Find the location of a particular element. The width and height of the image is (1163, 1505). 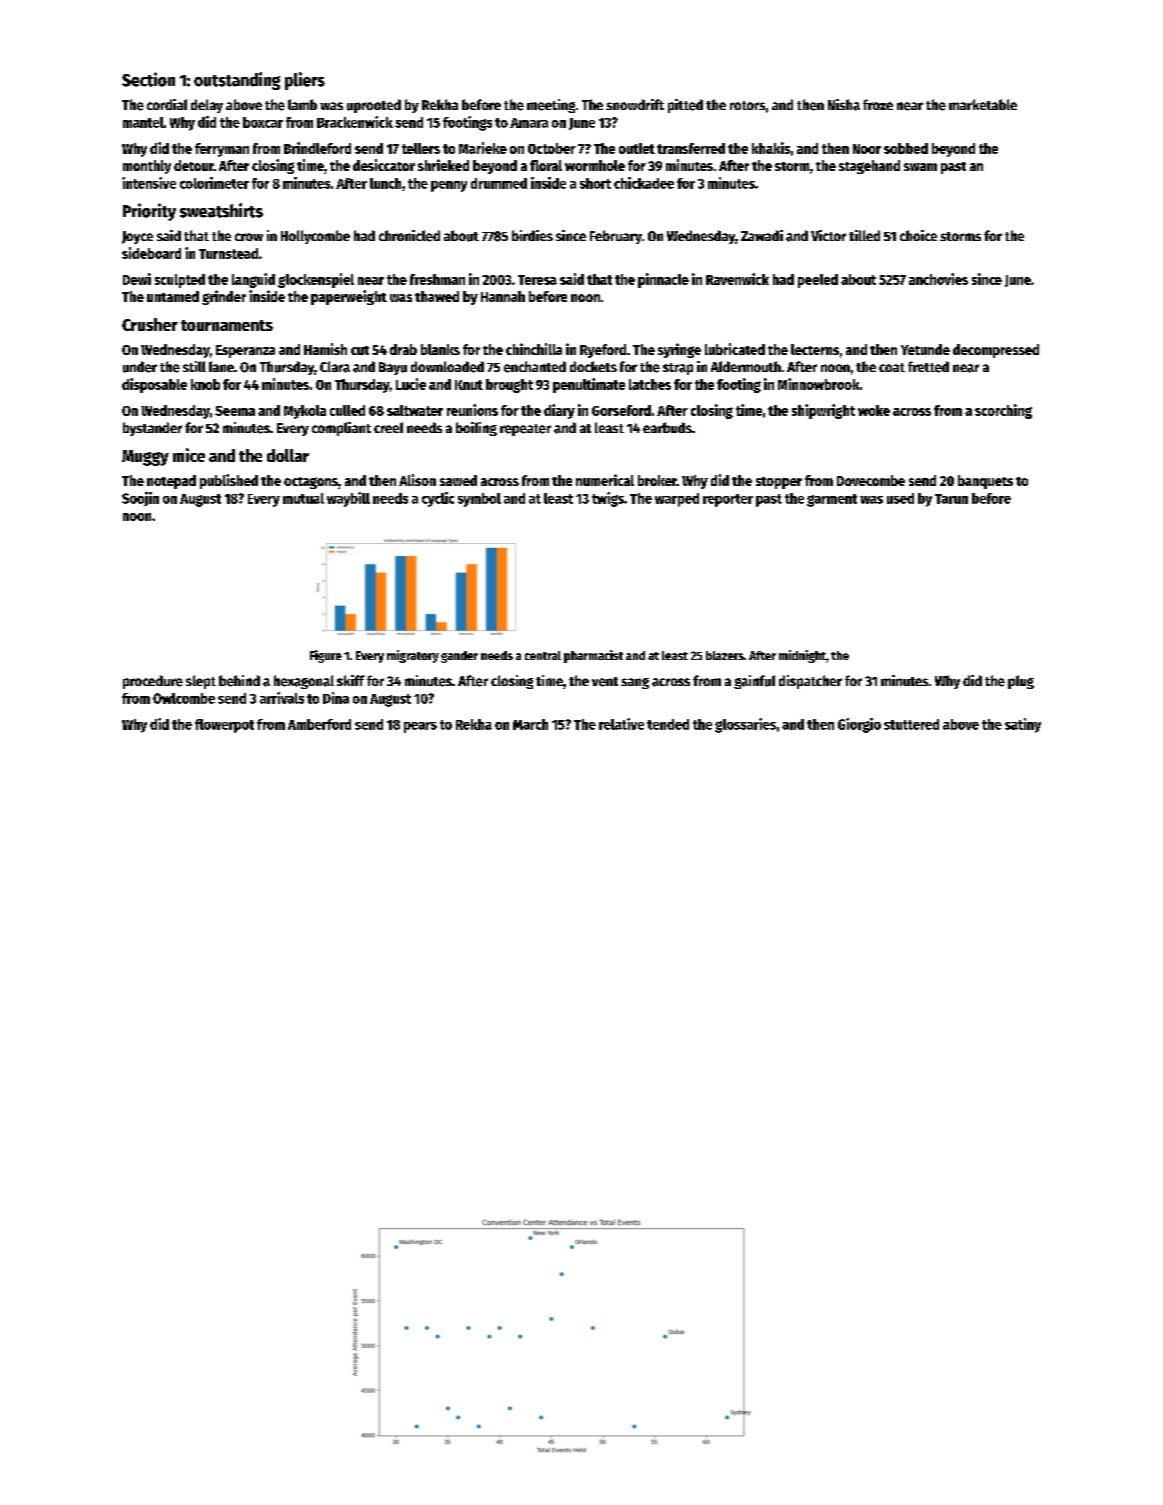

gander is located at coordinates (459, 657).
